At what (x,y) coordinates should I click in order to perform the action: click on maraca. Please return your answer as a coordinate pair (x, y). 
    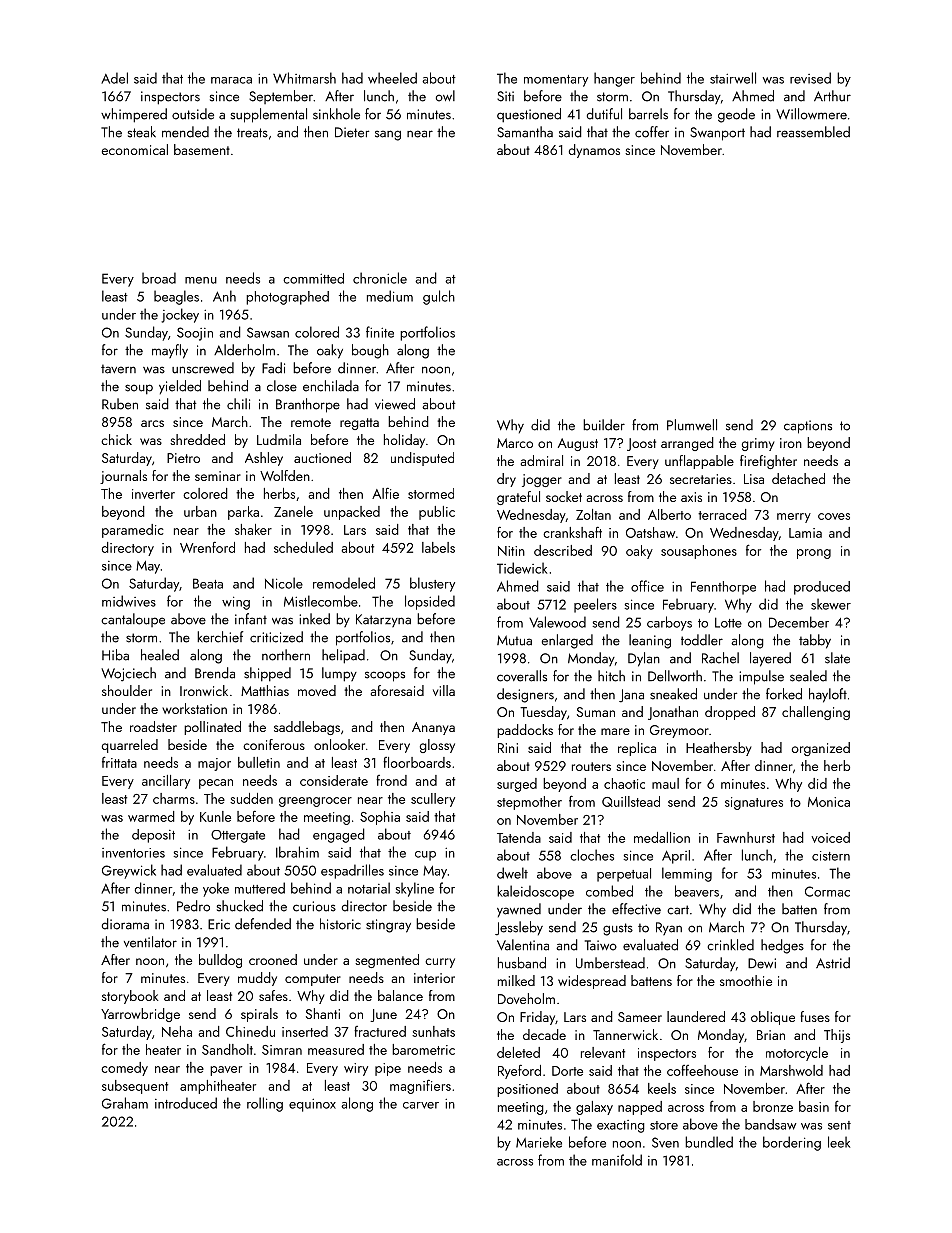
    Looking at the image, I should click on (231, 80).
